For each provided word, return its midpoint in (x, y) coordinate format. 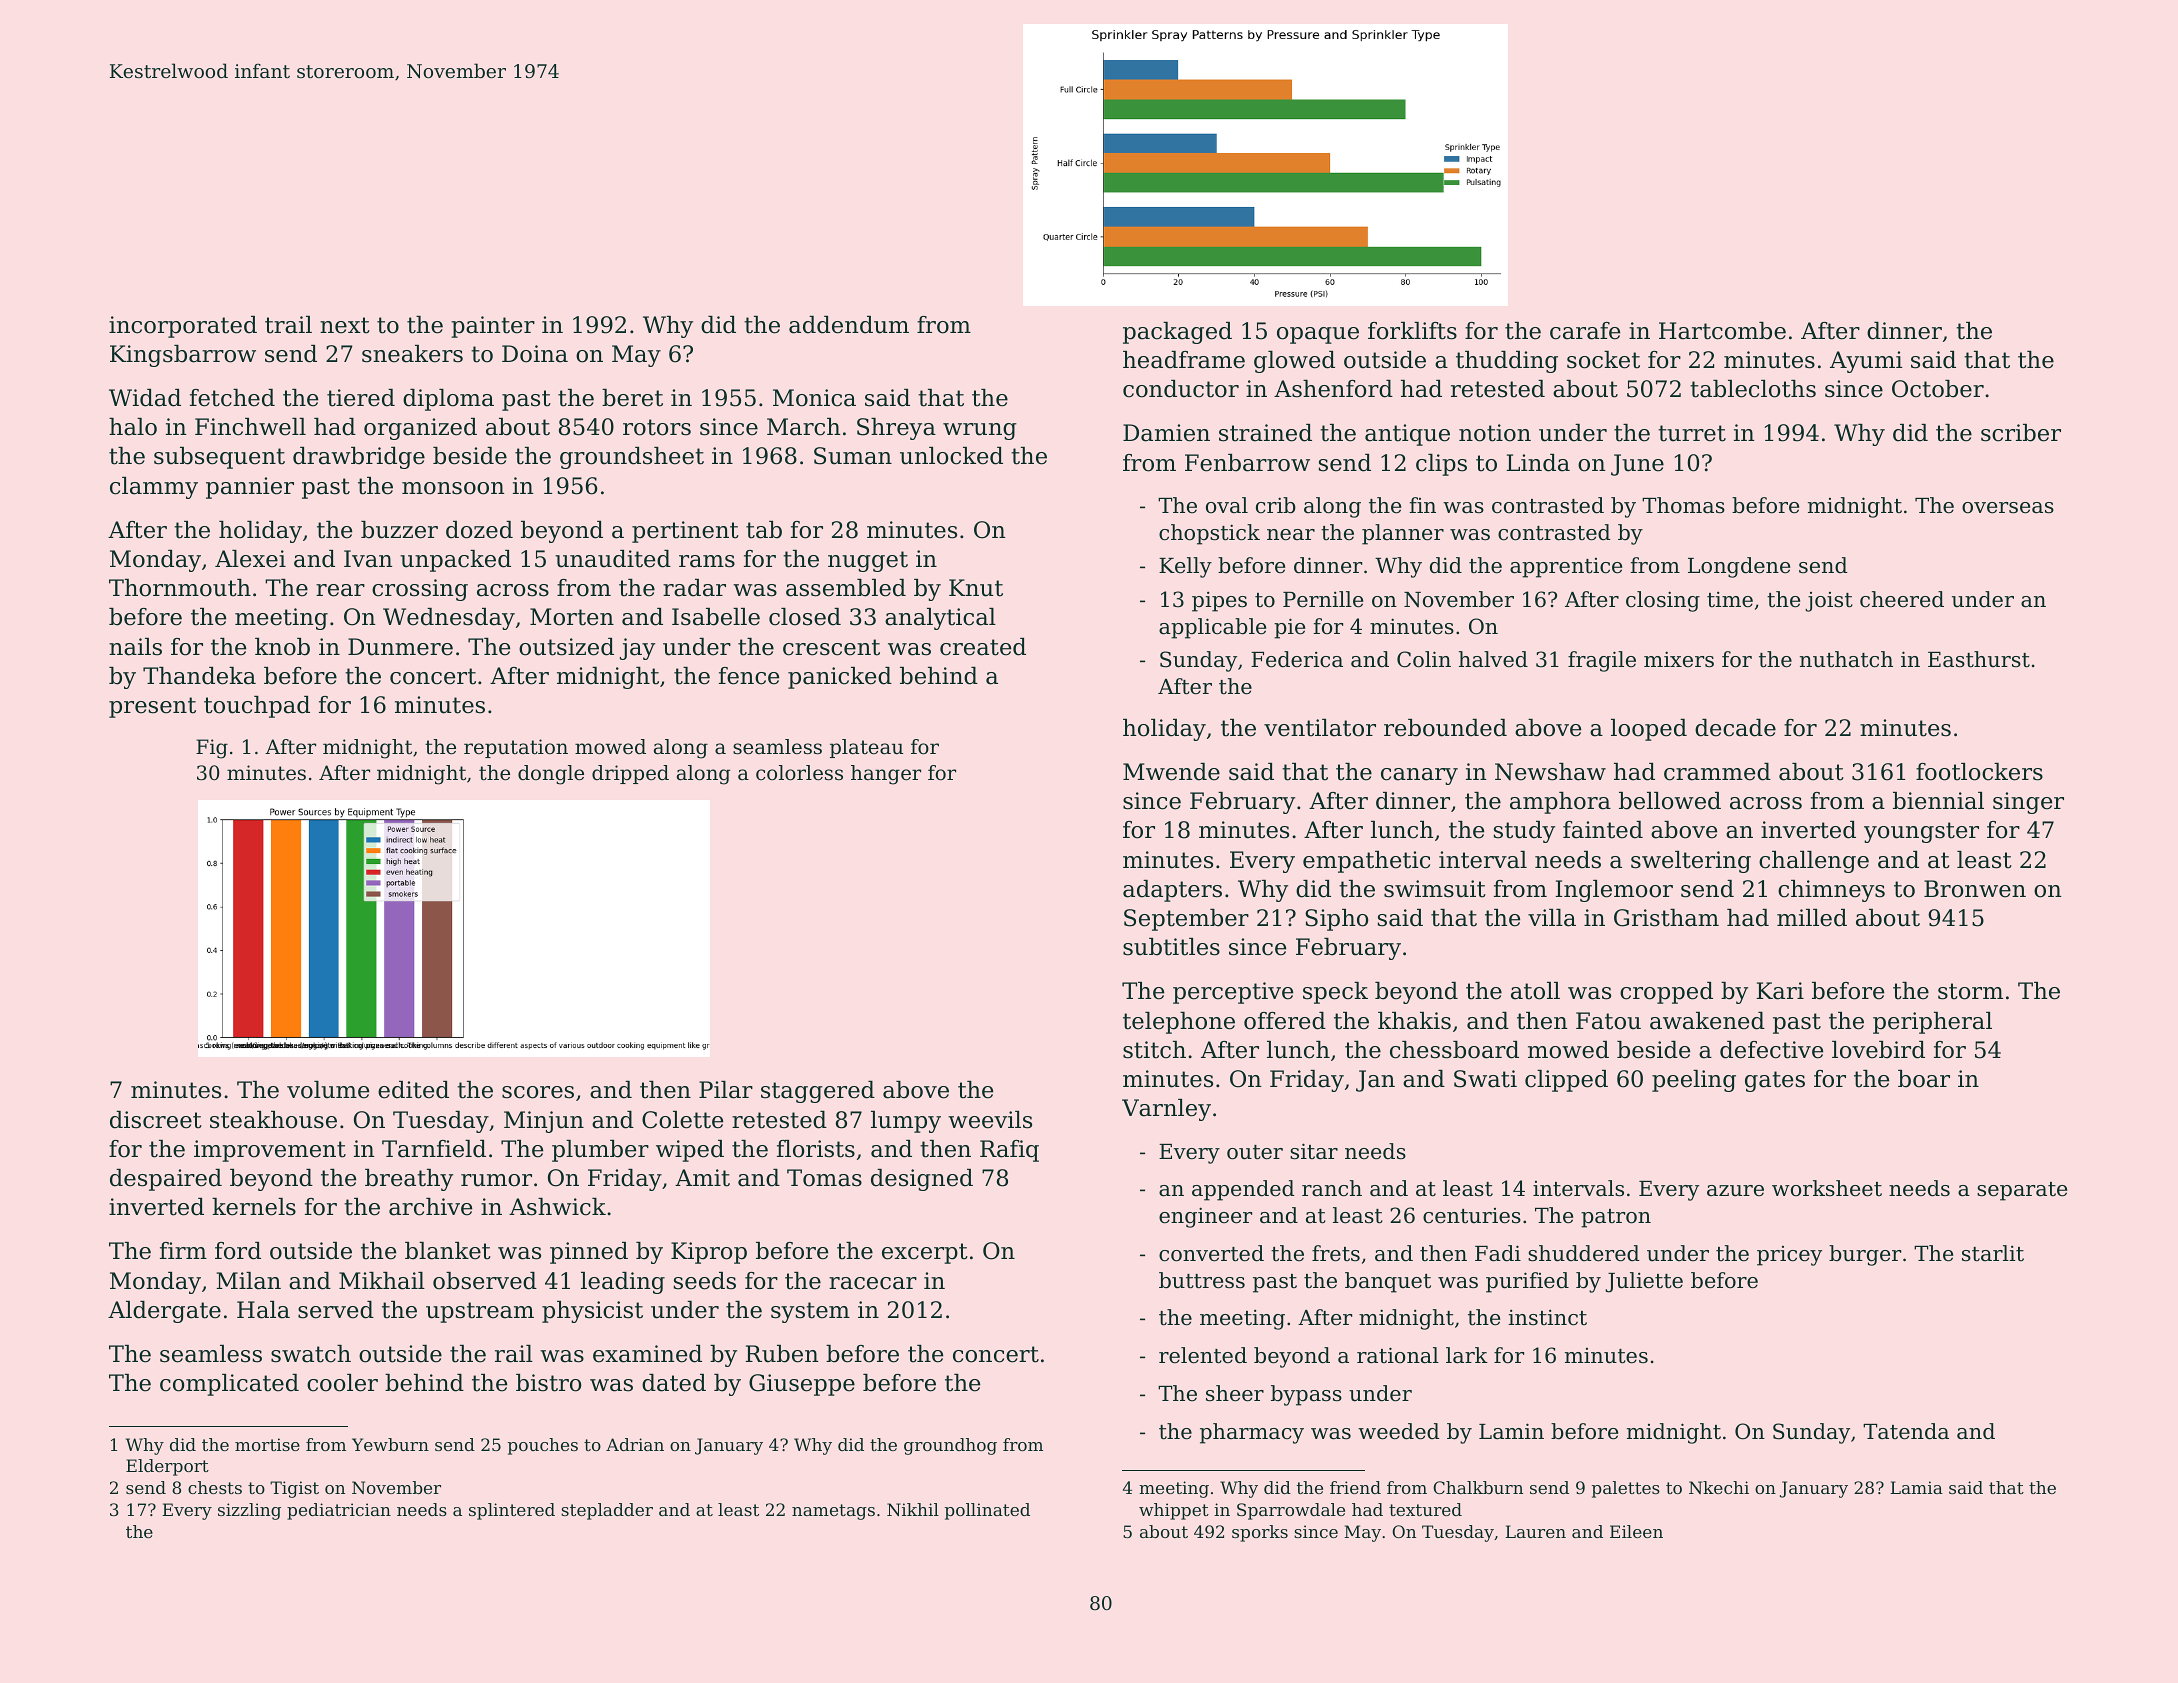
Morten (572, 617)
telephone (1179, 1023)
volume (328, 1090)
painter (493, 327)
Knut (976, 588)
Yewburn (390, 1444)
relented (1203, 1355)
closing (1663, 601)
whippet (1174, 1511)
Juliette (1644, 1282)
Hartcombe (1722, 331)
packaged (1177, 333)
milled (1812, 918)
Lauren (1535, 1531)
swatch (311, 1354)
